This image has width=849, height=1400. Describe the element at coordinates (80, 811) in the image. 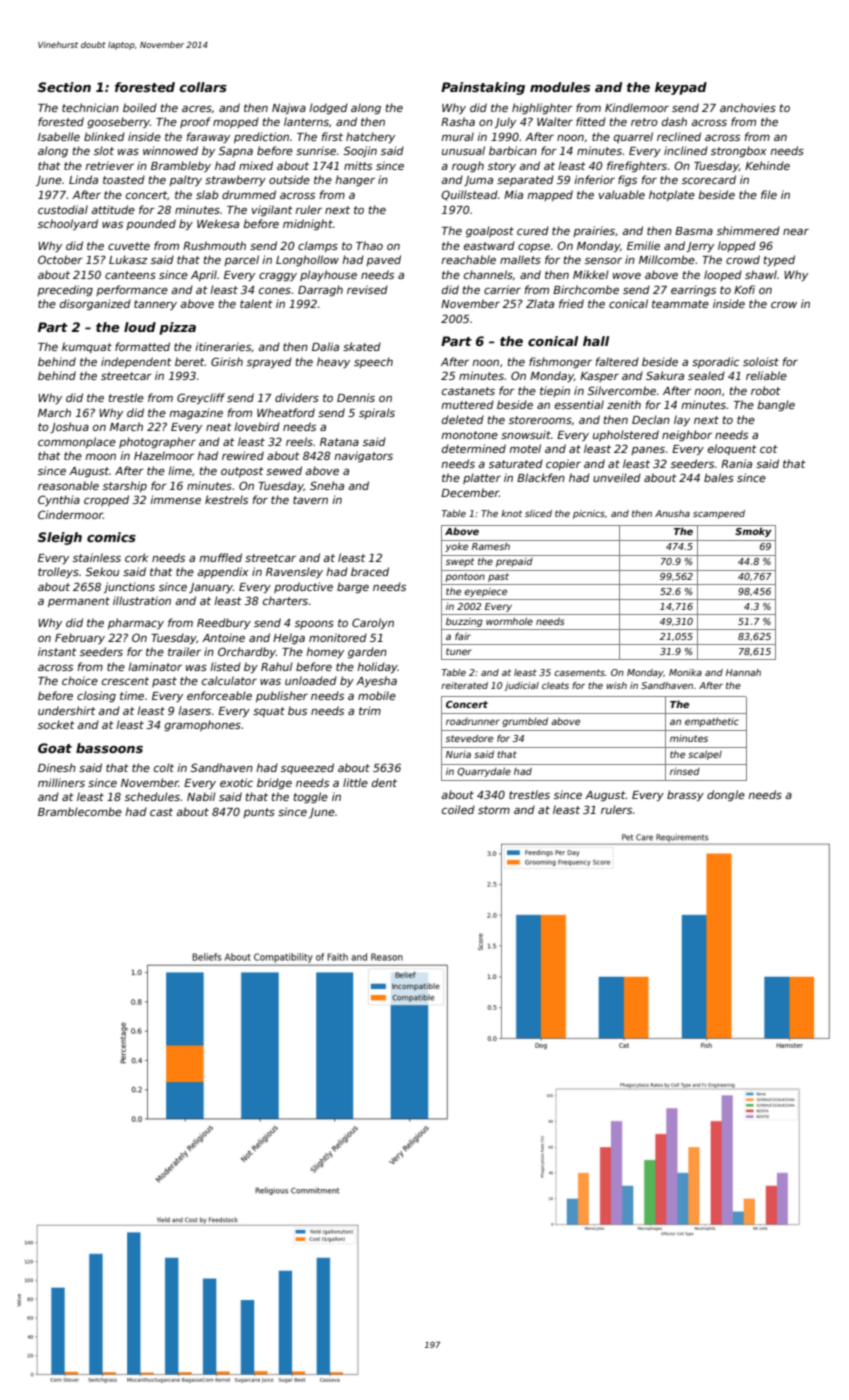

I see `Bramblecombe` at that location.
